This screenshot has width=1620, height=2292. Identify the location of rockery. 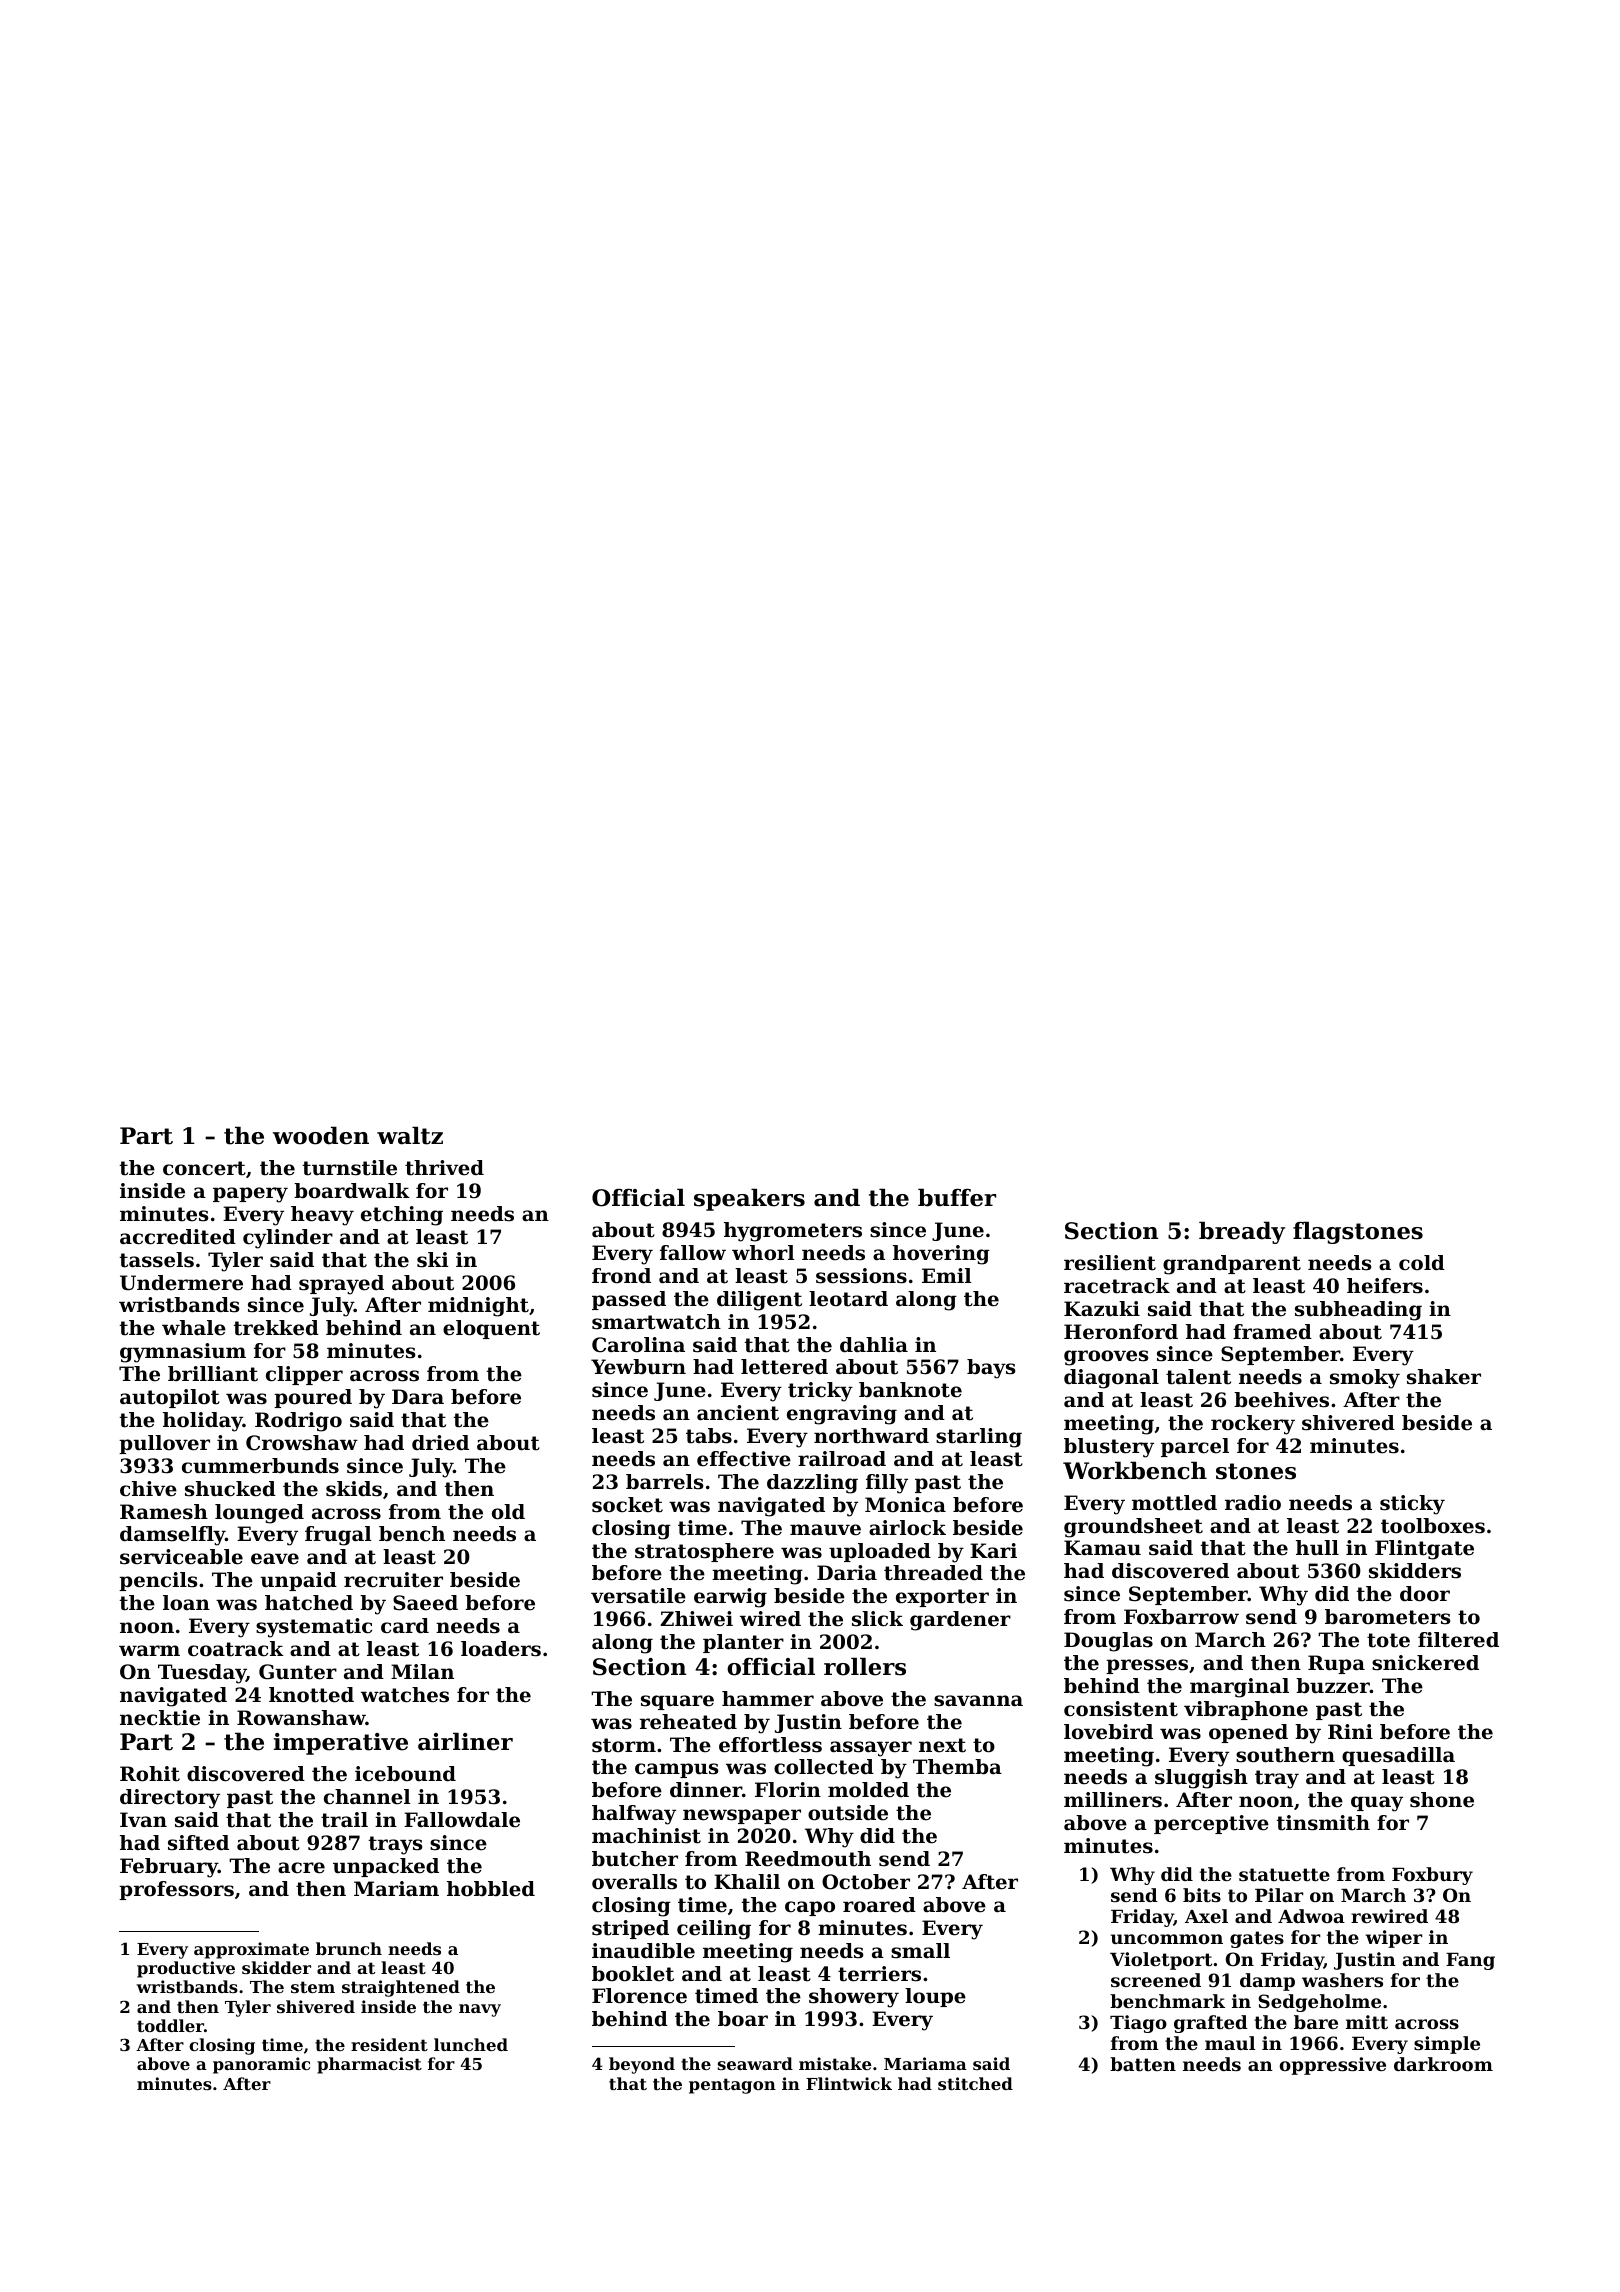
(1253, 1425).
